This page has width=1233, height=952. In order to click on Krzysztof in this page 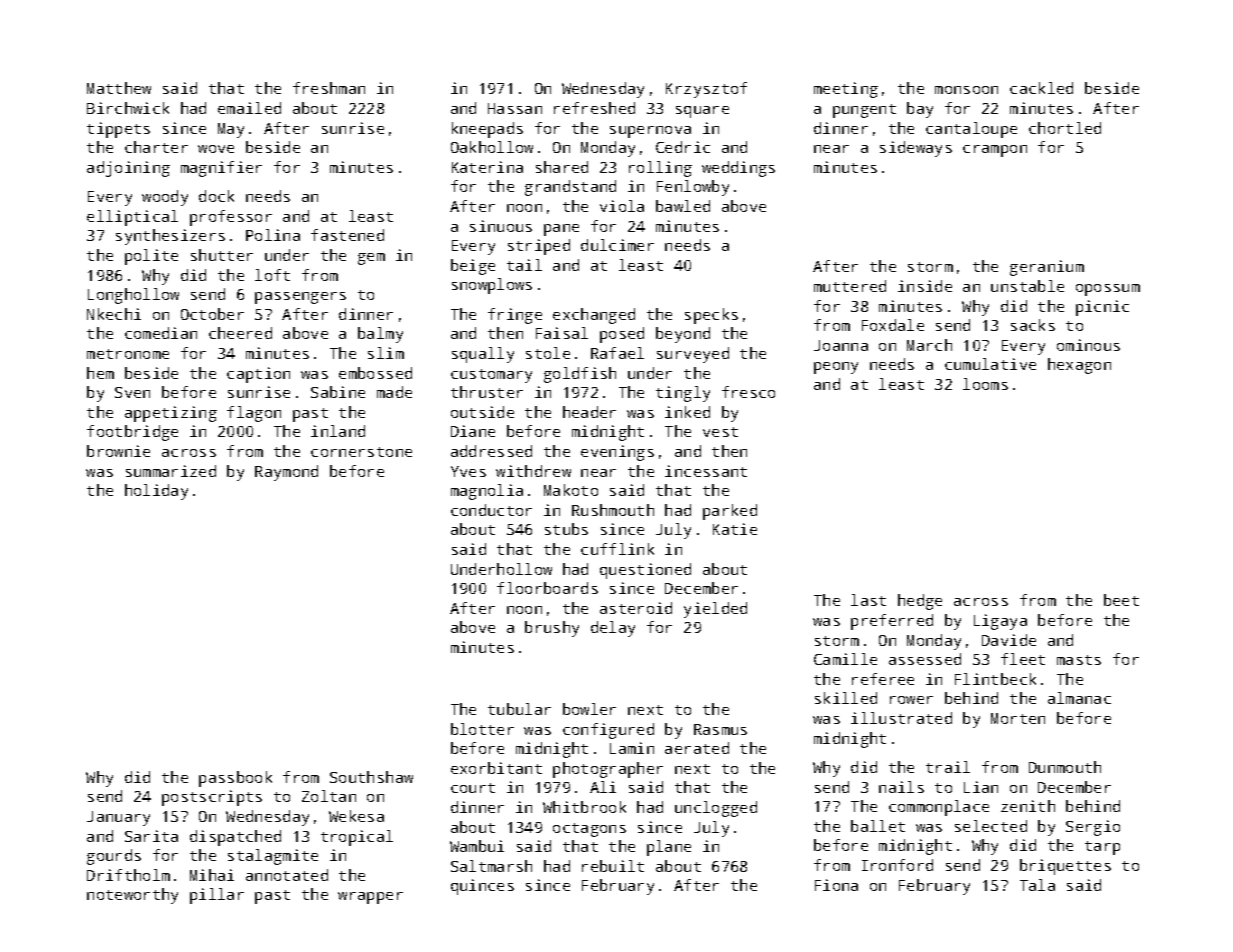, I will do `click(706, 90)`.
